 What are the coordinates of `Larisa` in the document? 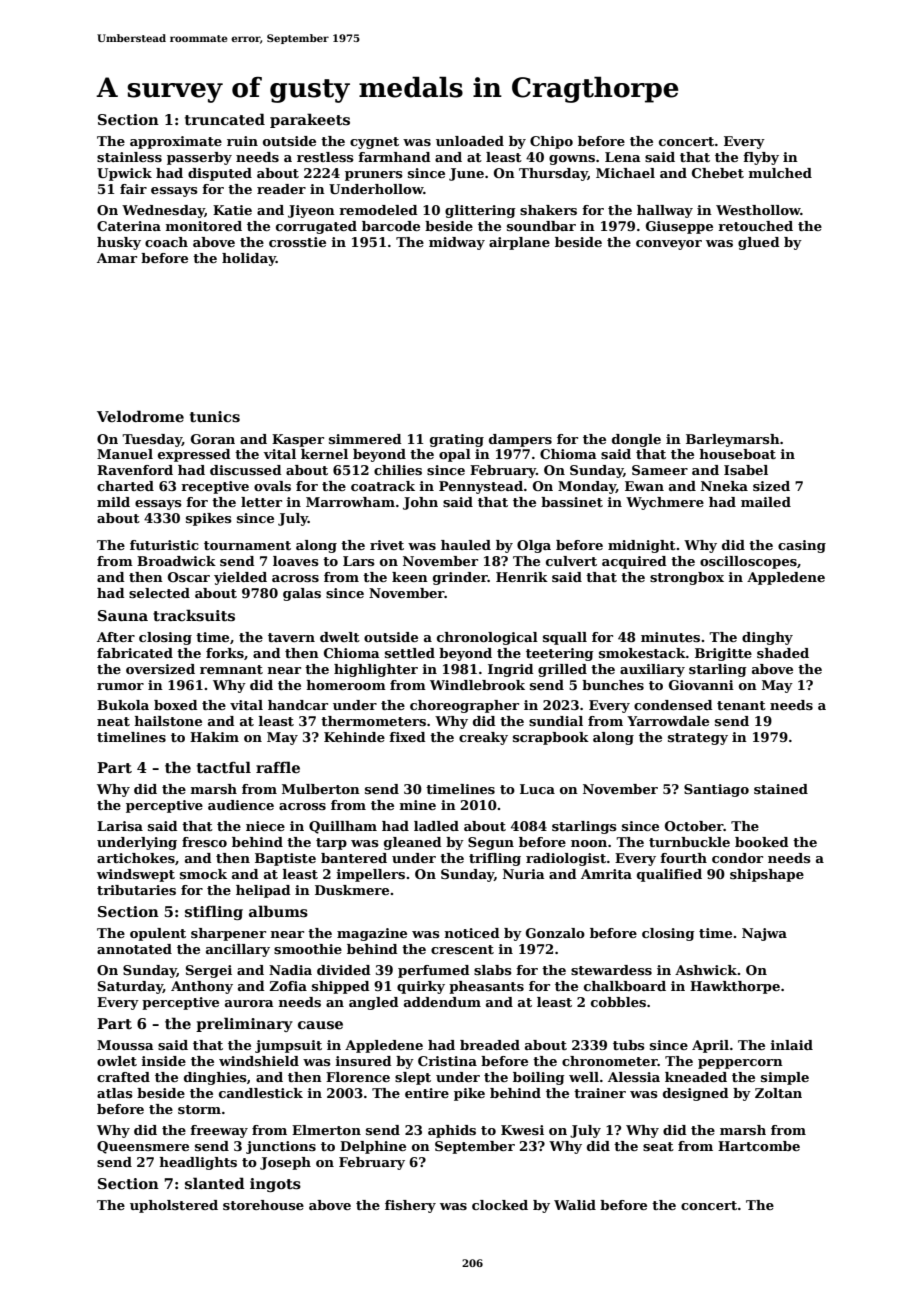 It's located at (120, 826).
